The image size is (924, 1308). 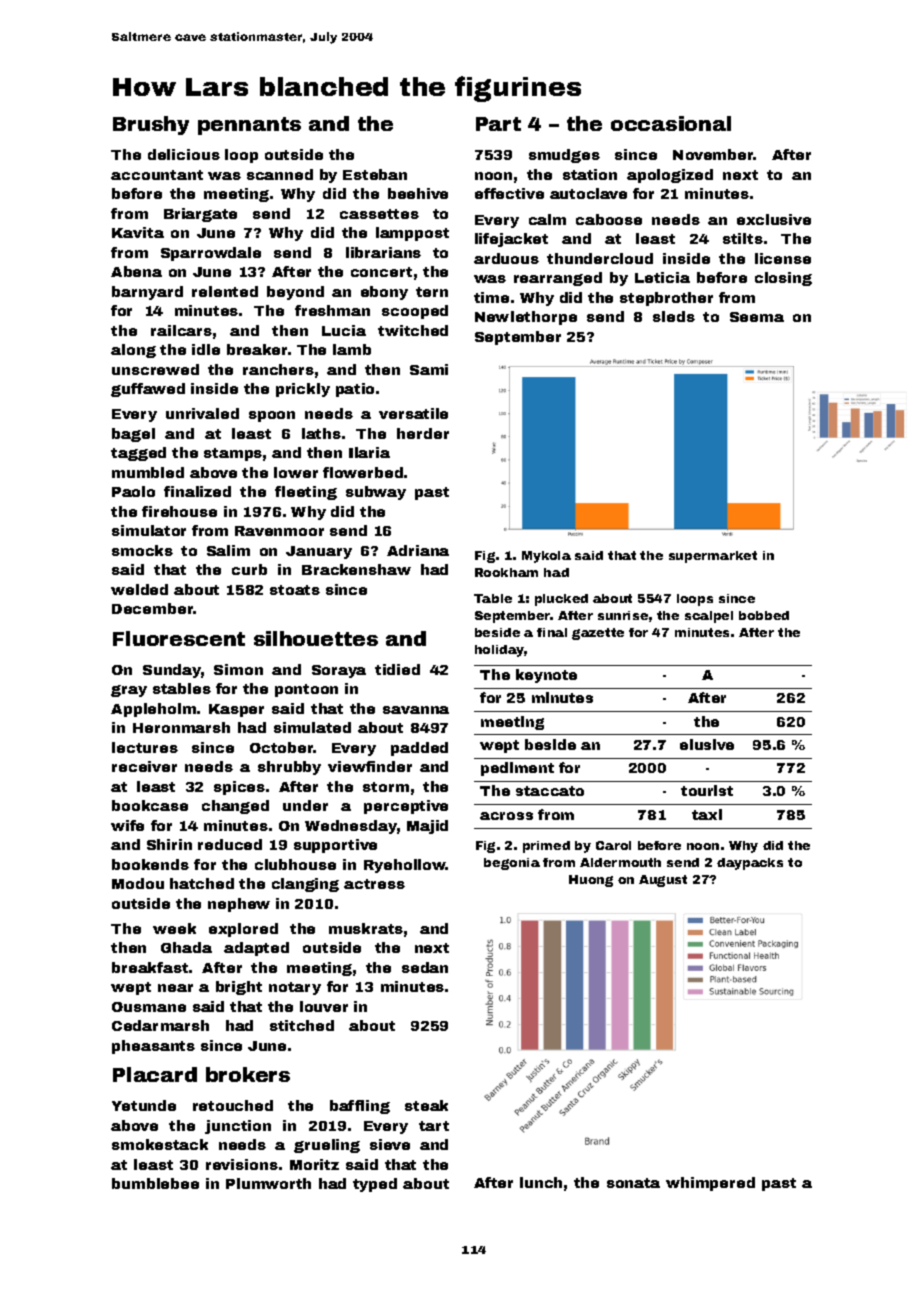 What do you see at coordinates (498, 124) in the page?
I see `Part` at bounding box center [498, 124].
